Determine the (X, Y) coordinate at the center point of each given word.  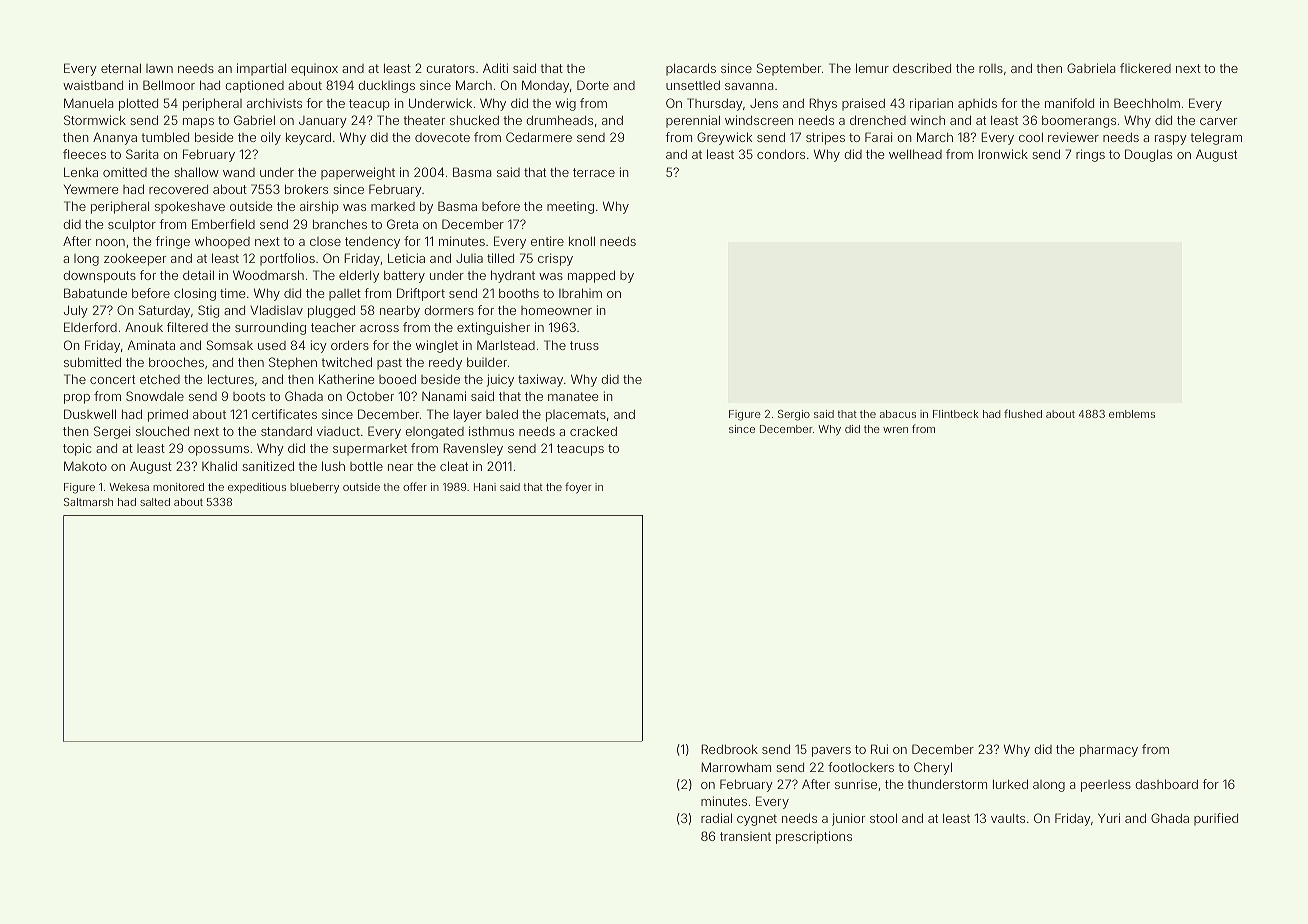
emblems (1132, 414)
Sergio (794, 415)
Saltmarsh (88, 502)
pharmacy (1109, 751)
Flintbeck (956, 414)
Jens (764, 103)
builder (487, 362)
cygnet (757, 820)
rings (1090, 155)
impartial (261, 69)
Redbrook (729, 749)
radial (716, 818)
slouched (162, 431)
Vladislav (276, 310)
